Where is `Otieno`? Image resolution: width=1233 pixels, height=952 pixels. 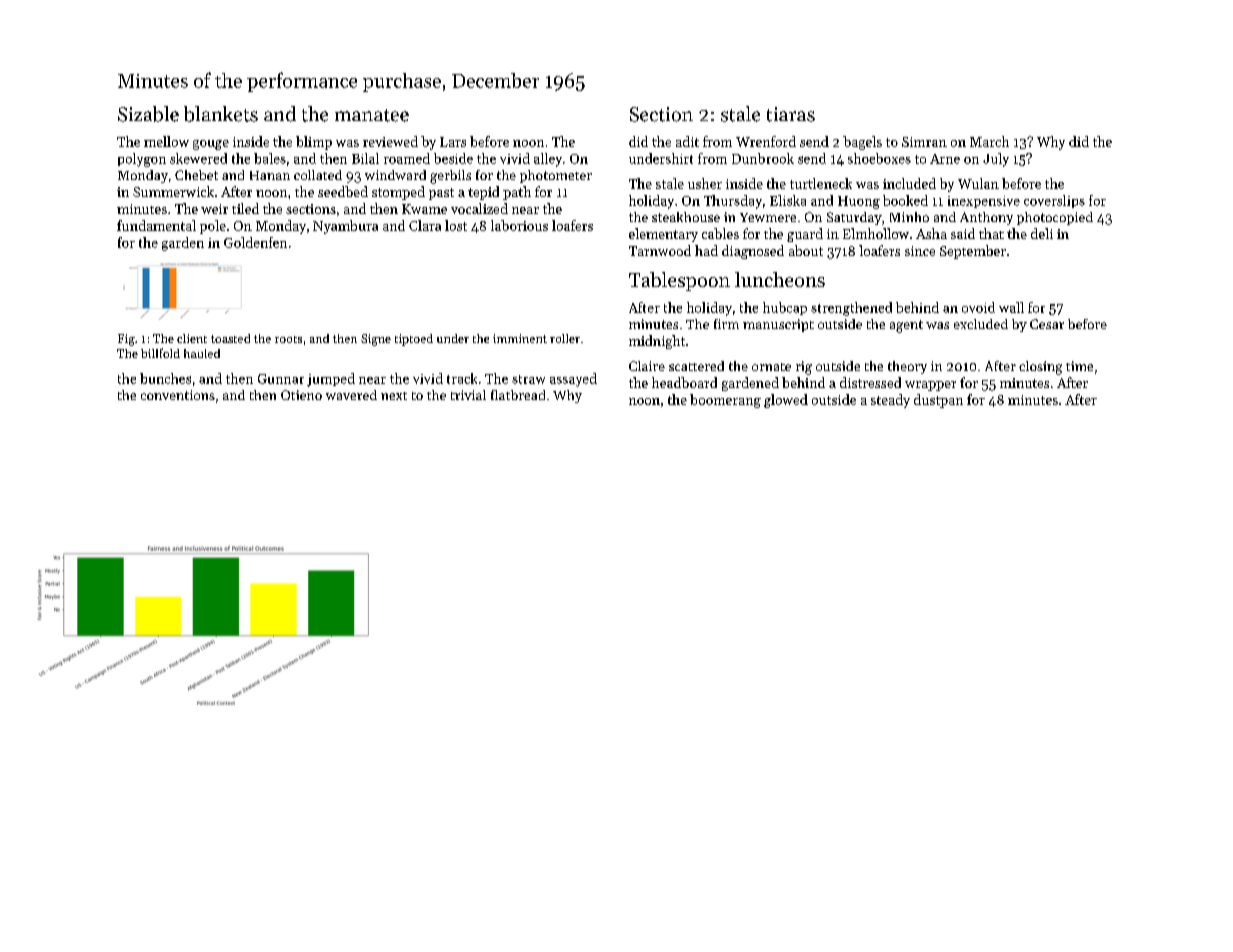 Otieno is located at coordinates (301, 395).
